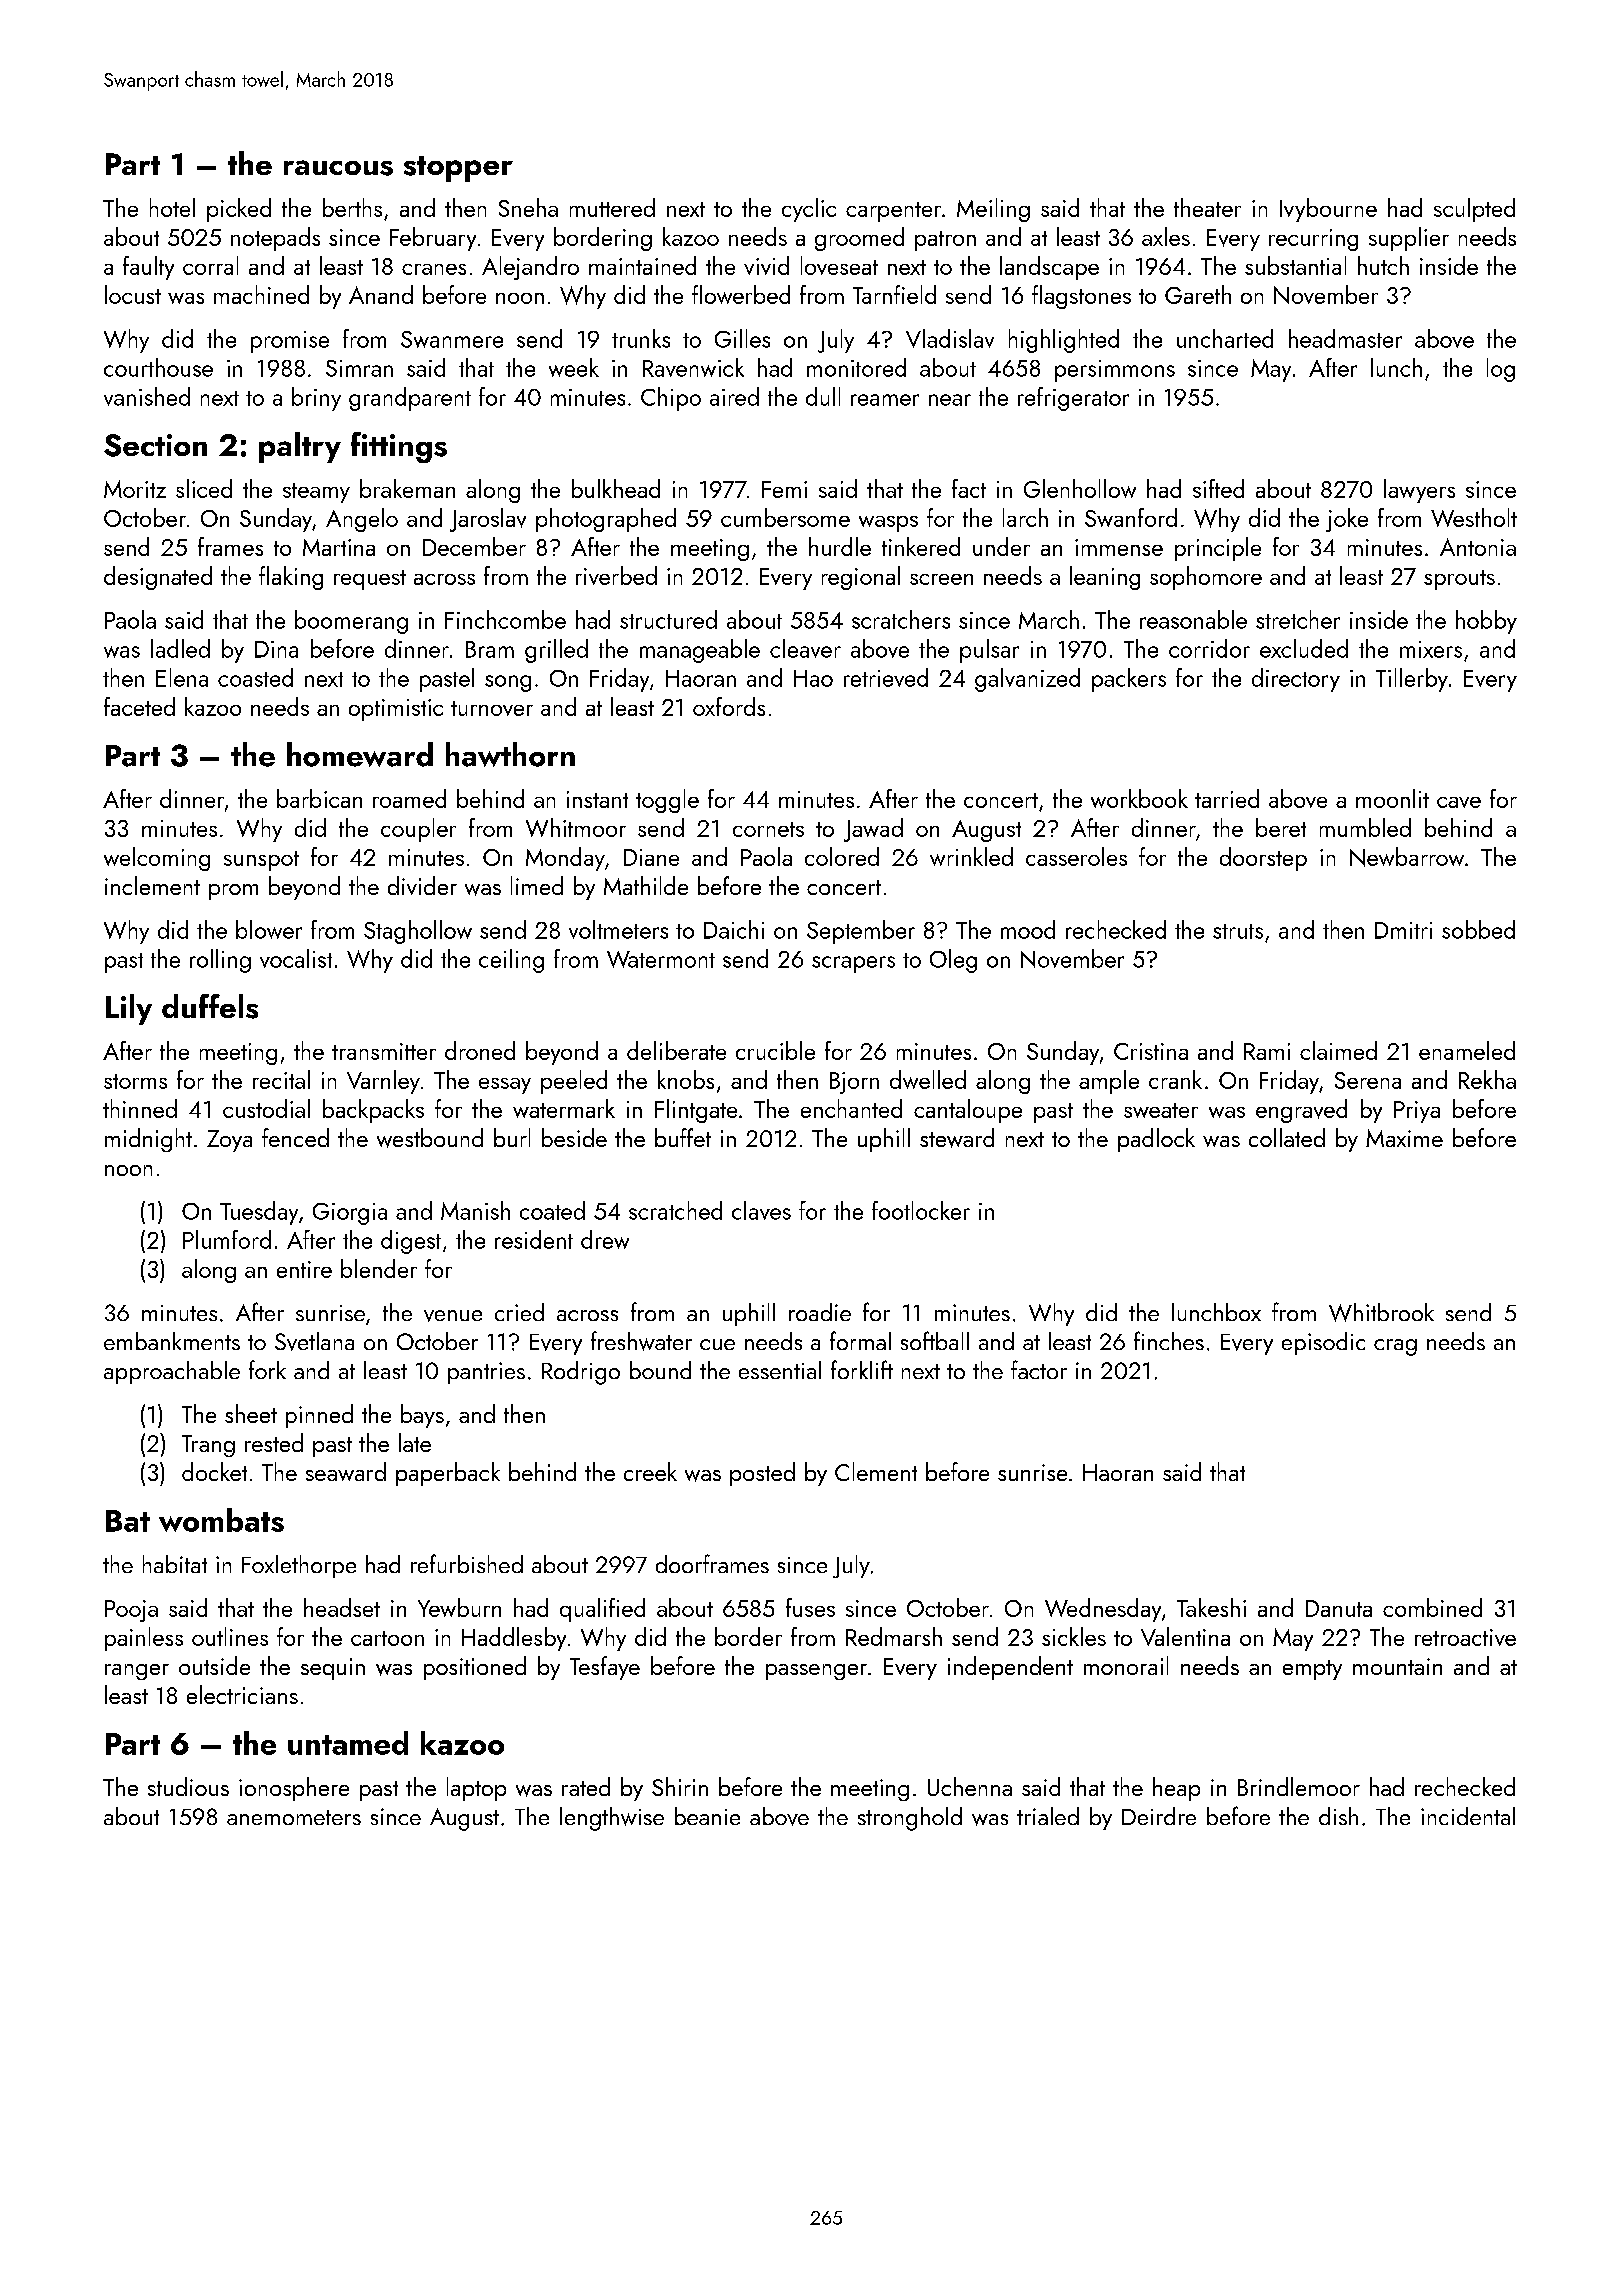 Image resolution: width=1620 pixels, height=2292 pixels. Describe the element at coordinates (409, 798) in the page. I see `roamed` at that location.
